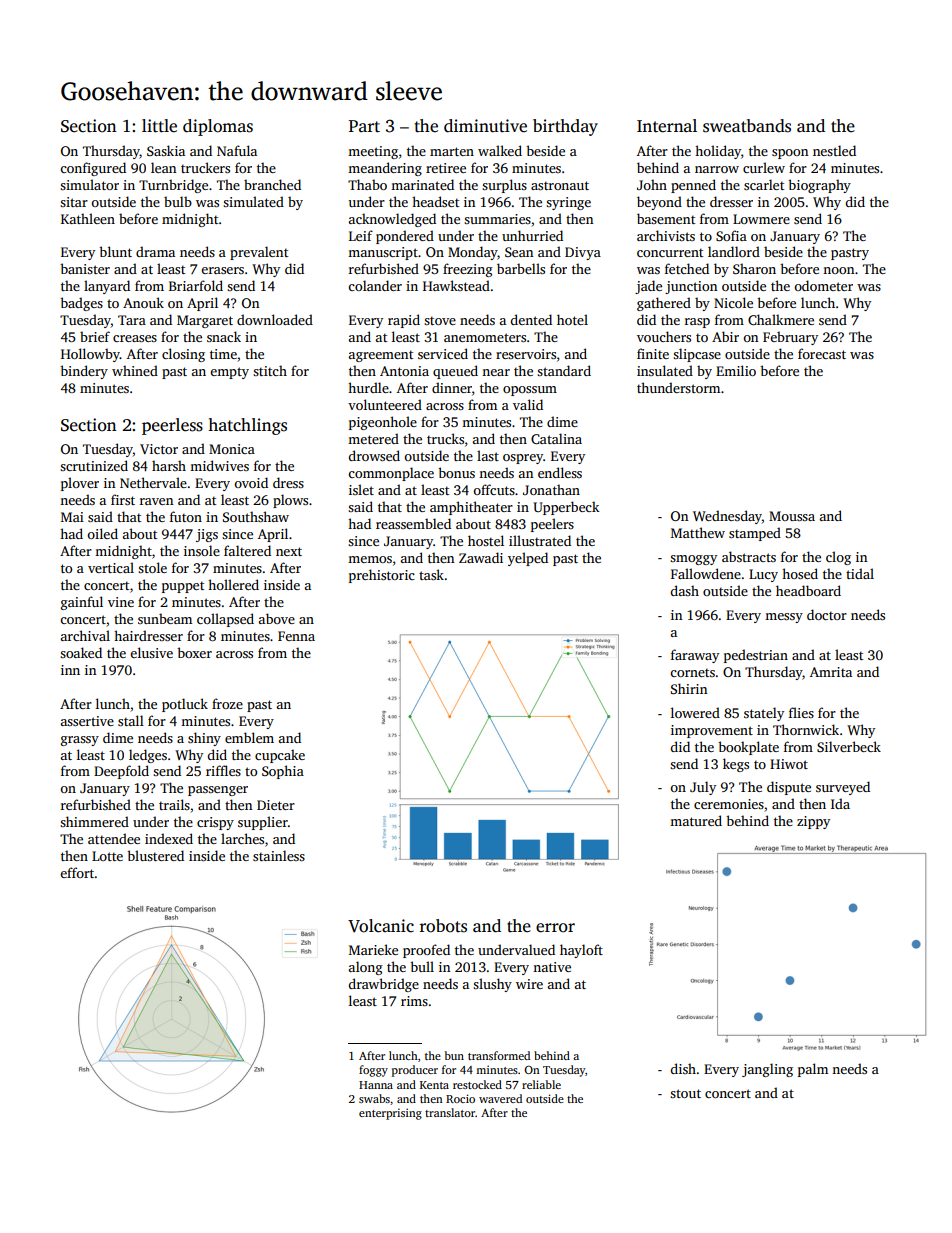 This screenshot has height=1233, width=952. I want to click on Deepfold, so click(121, 772).
